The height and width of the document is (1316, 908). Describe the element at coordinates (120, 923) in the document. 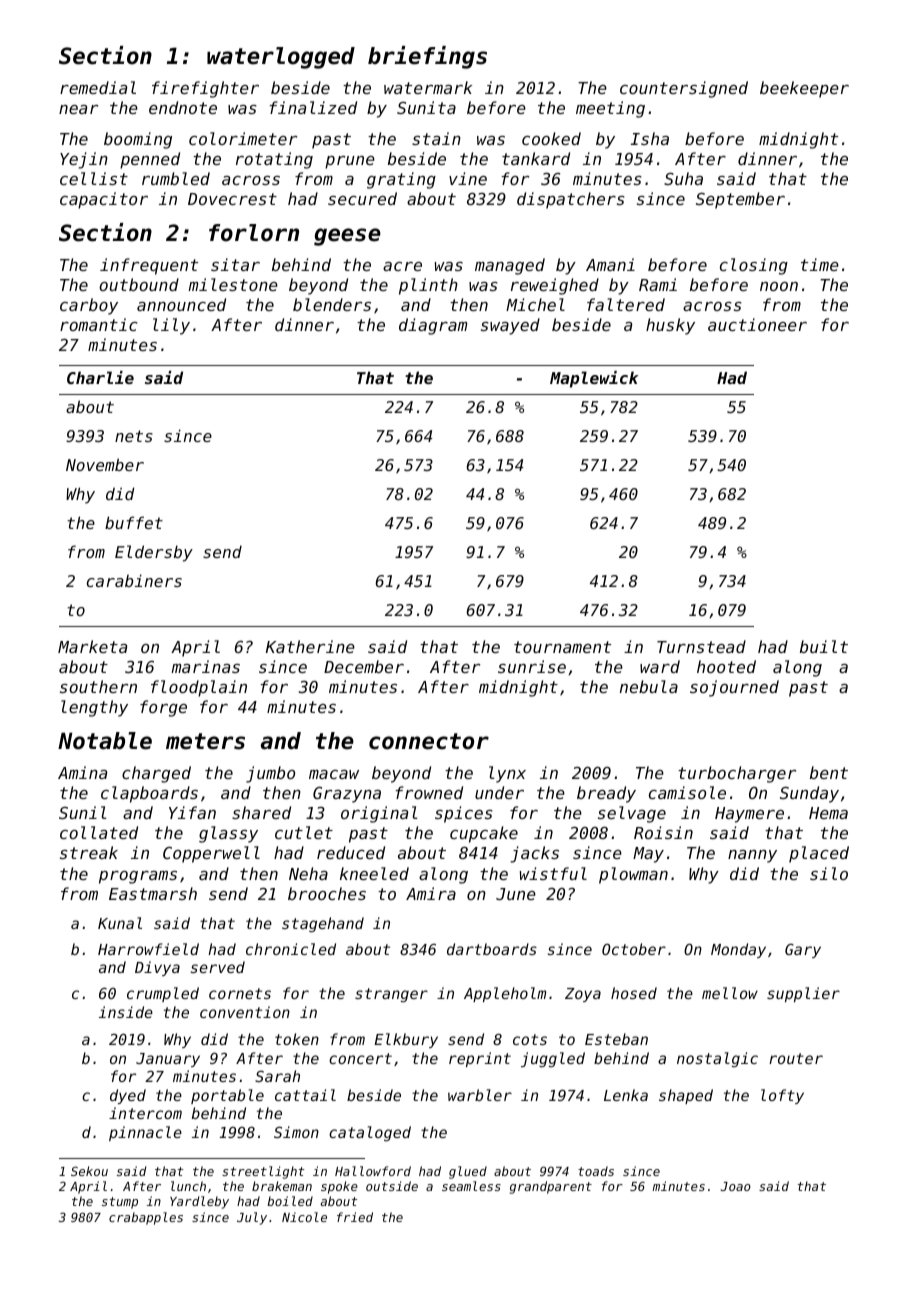

I see `Kunal` at that location.
